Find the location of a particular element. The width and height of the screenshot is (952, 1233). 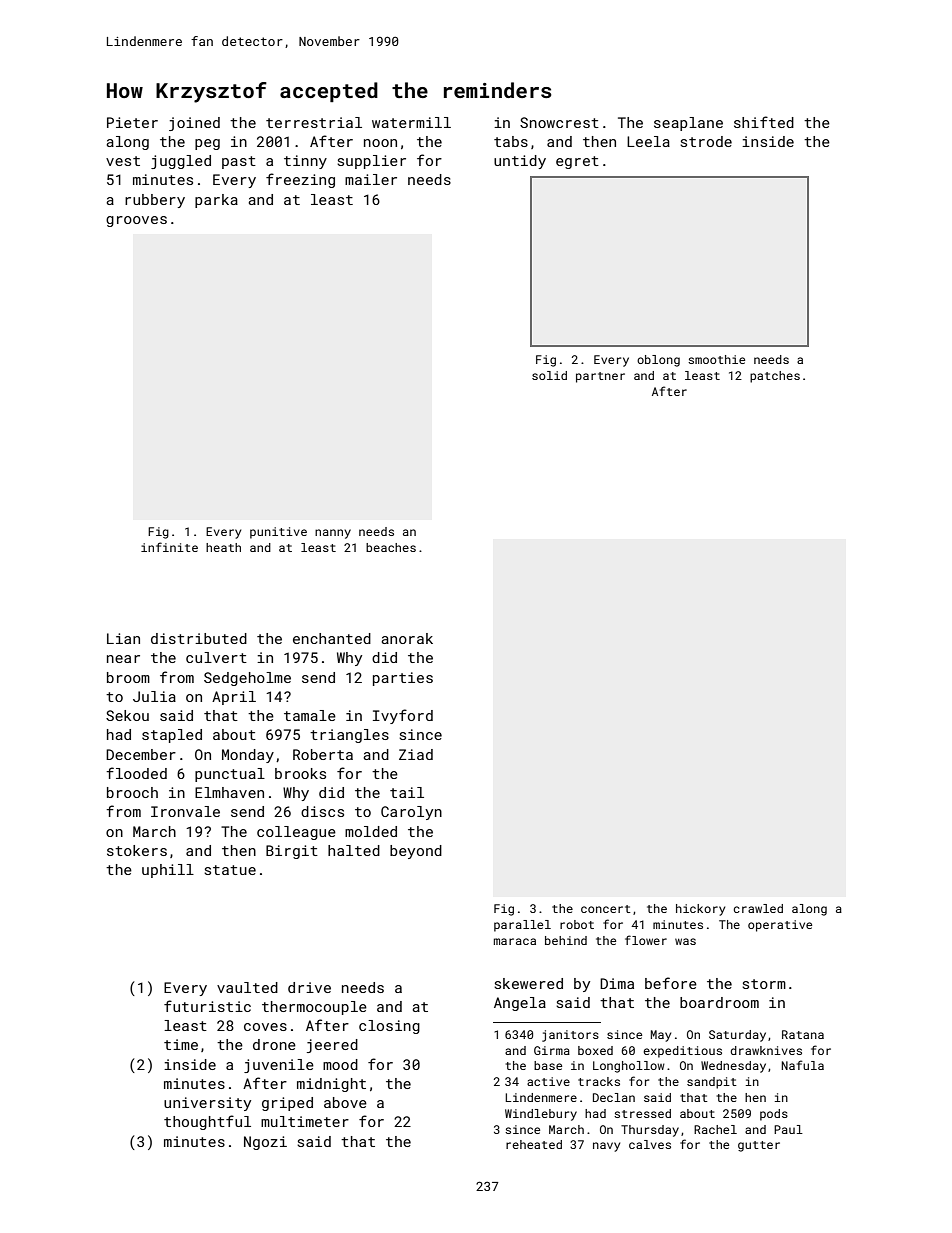

parties is located at coordinates (403, 679).
